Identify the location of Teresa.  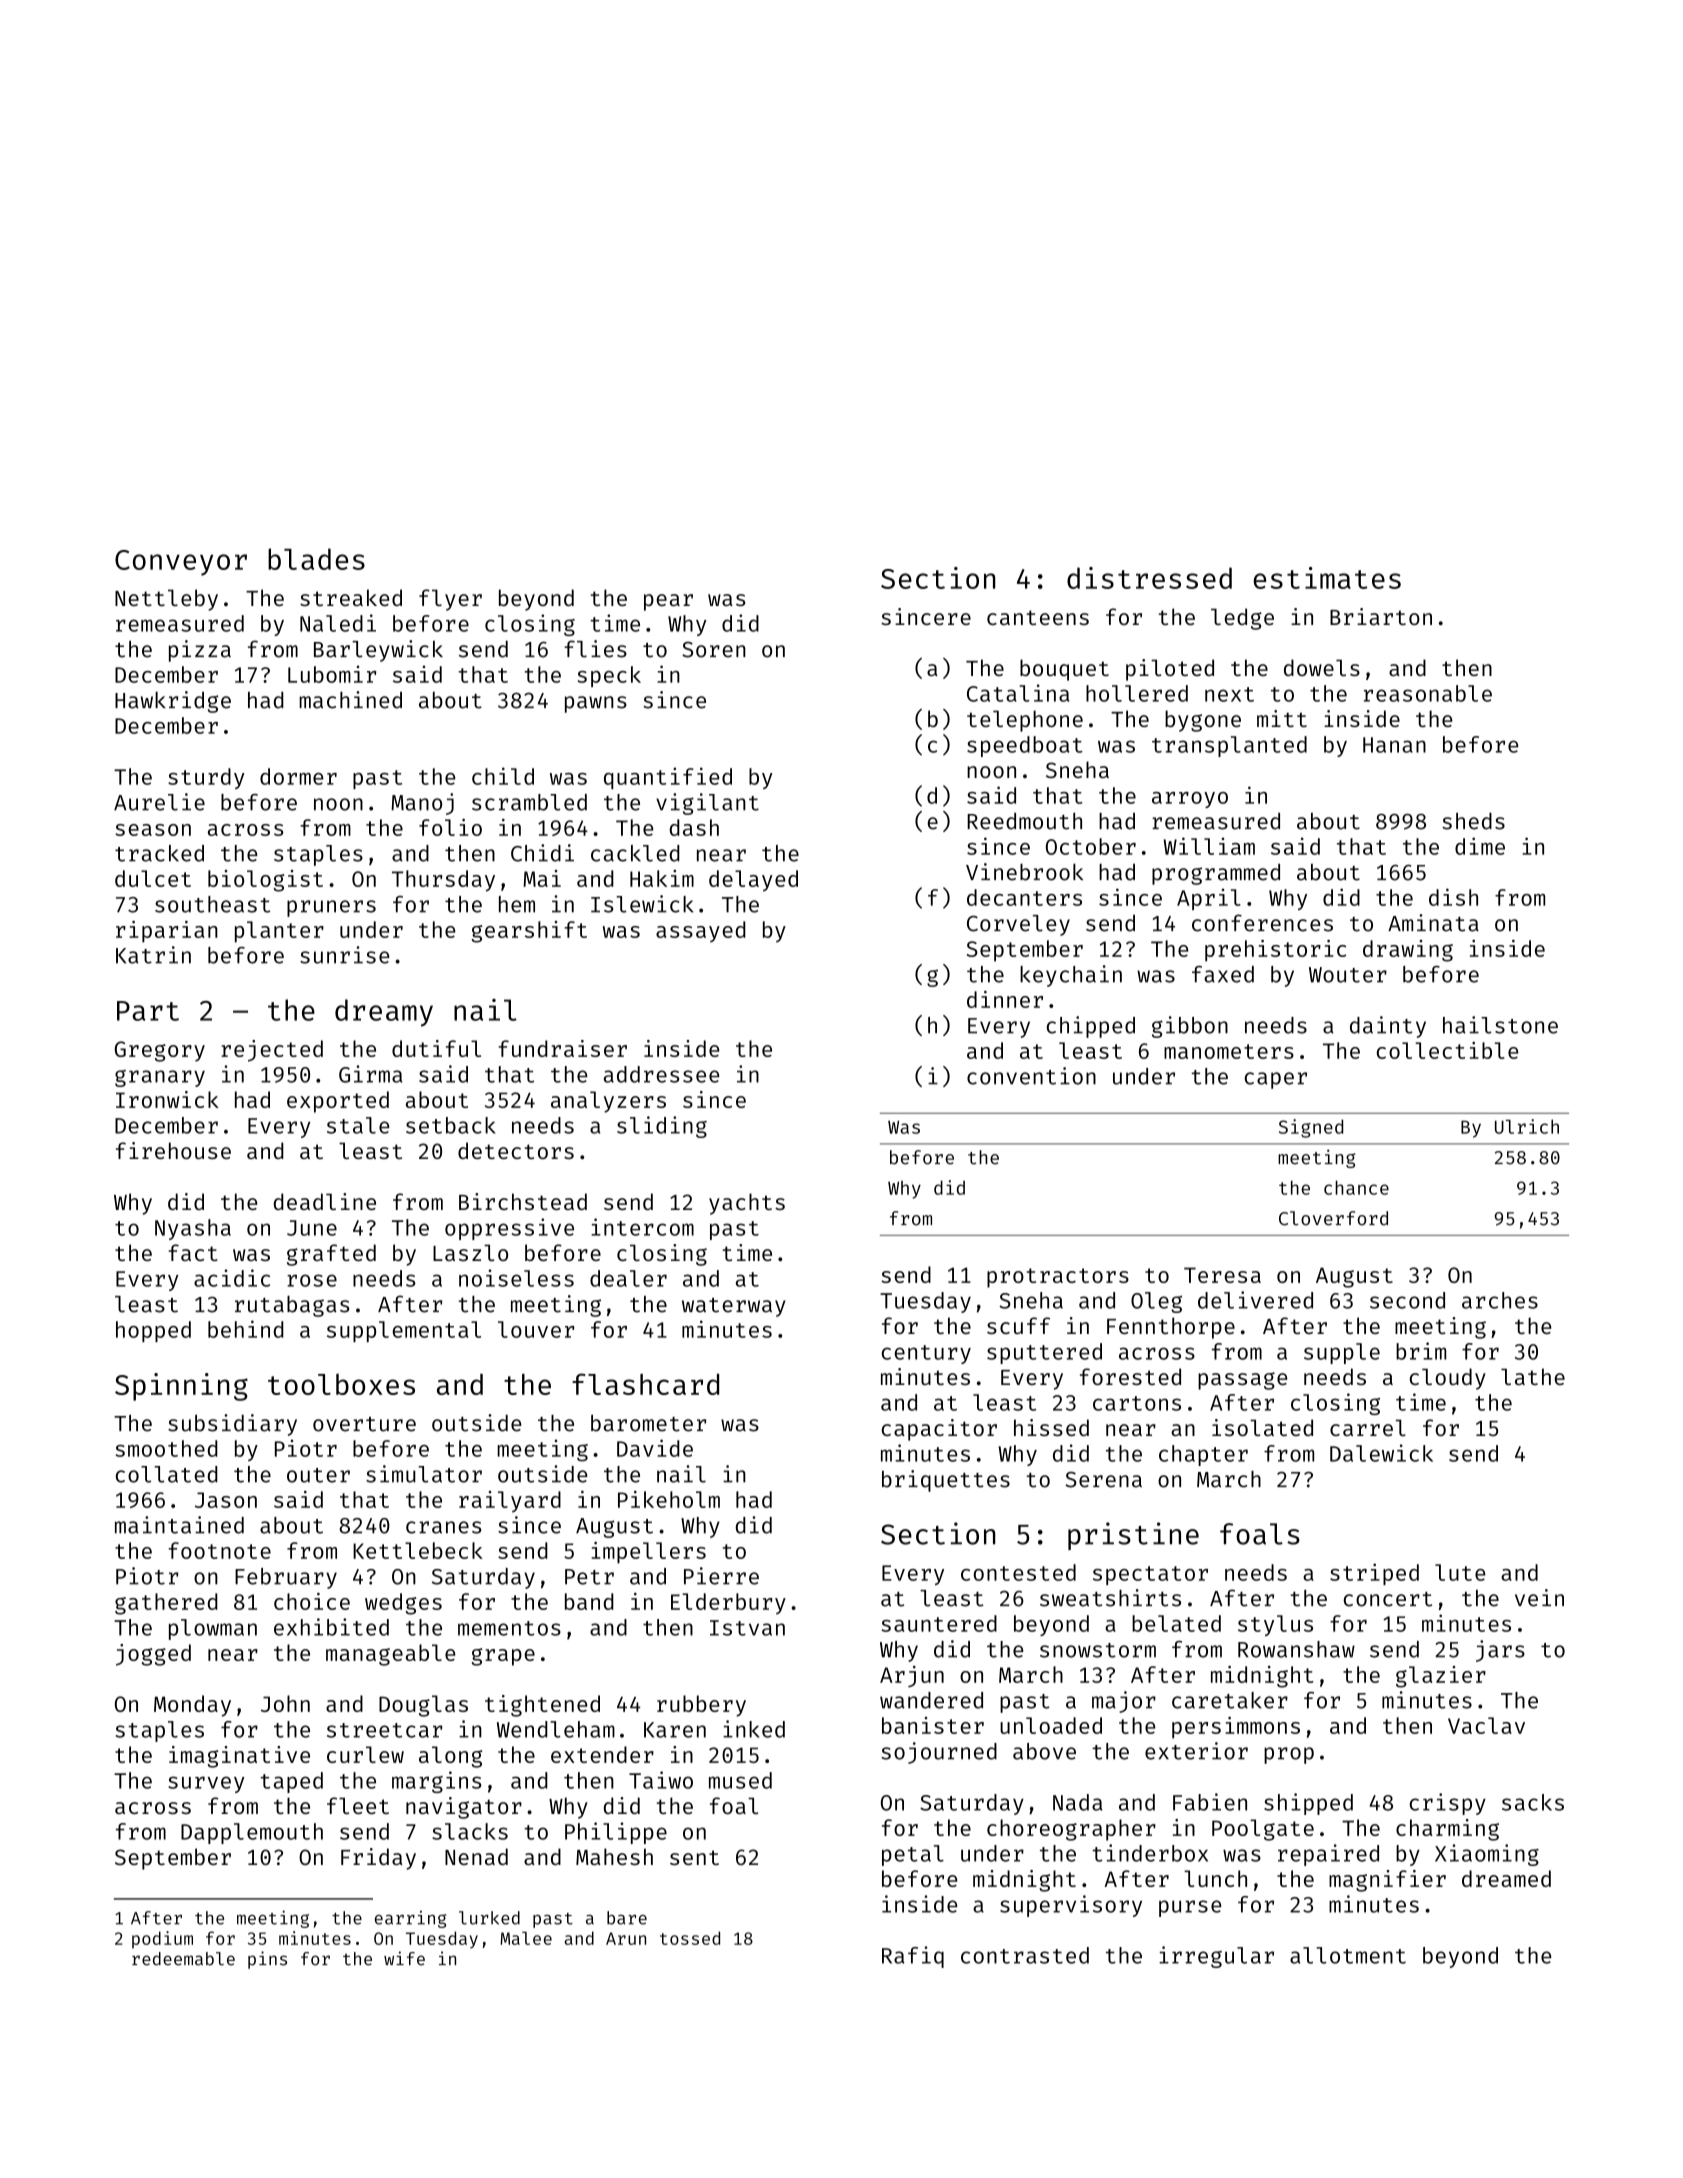
(1222, 1275).
